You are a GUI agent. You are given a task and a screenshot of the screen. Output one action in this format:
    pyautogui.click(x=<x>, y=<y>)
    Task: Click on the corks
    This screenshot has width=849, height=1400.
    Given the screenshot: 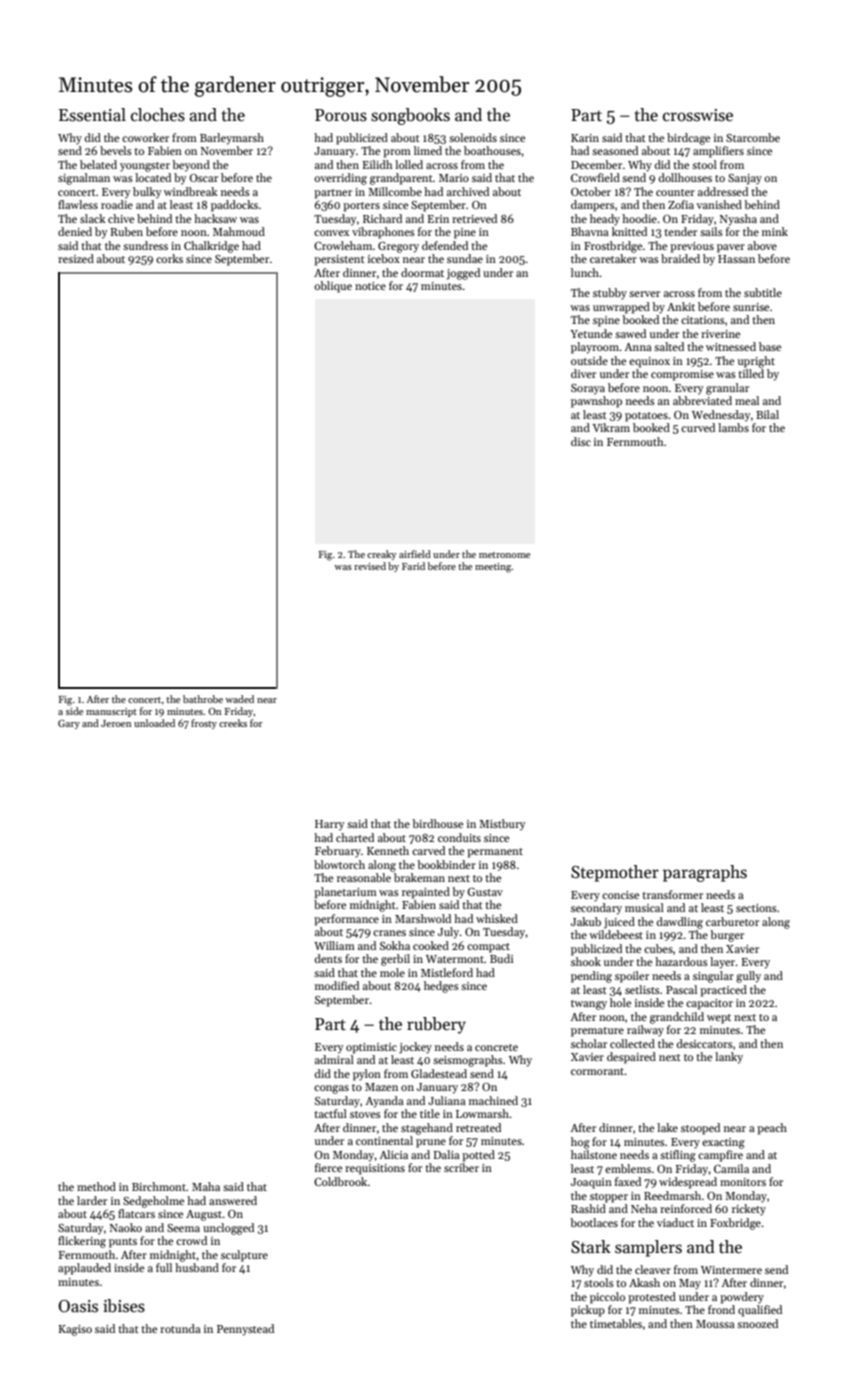 What is the action you would take?
    pyautogui.click(x=169, y=258)
